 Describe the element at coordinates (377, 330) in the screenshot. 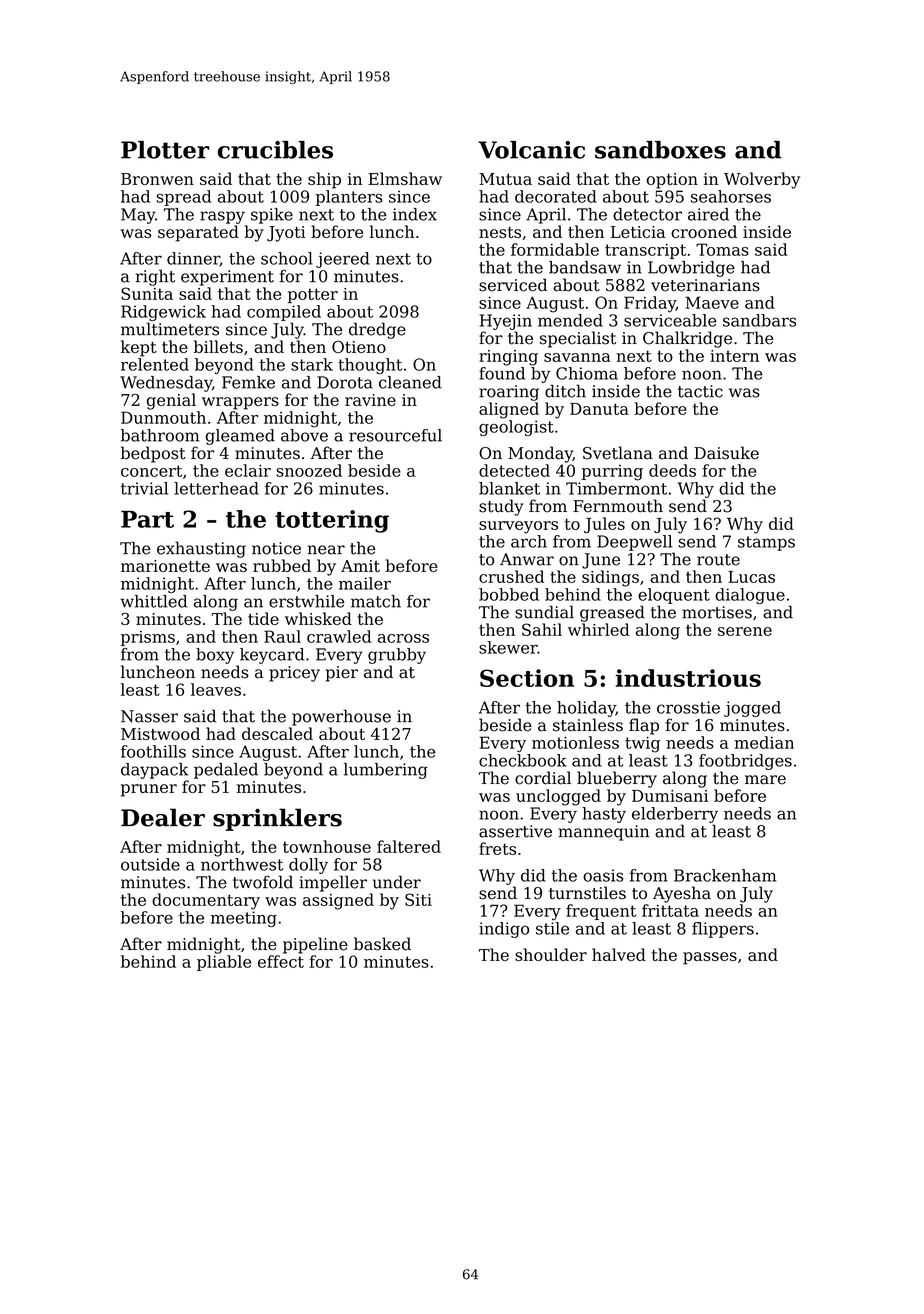

I see `dredge` at that location.
